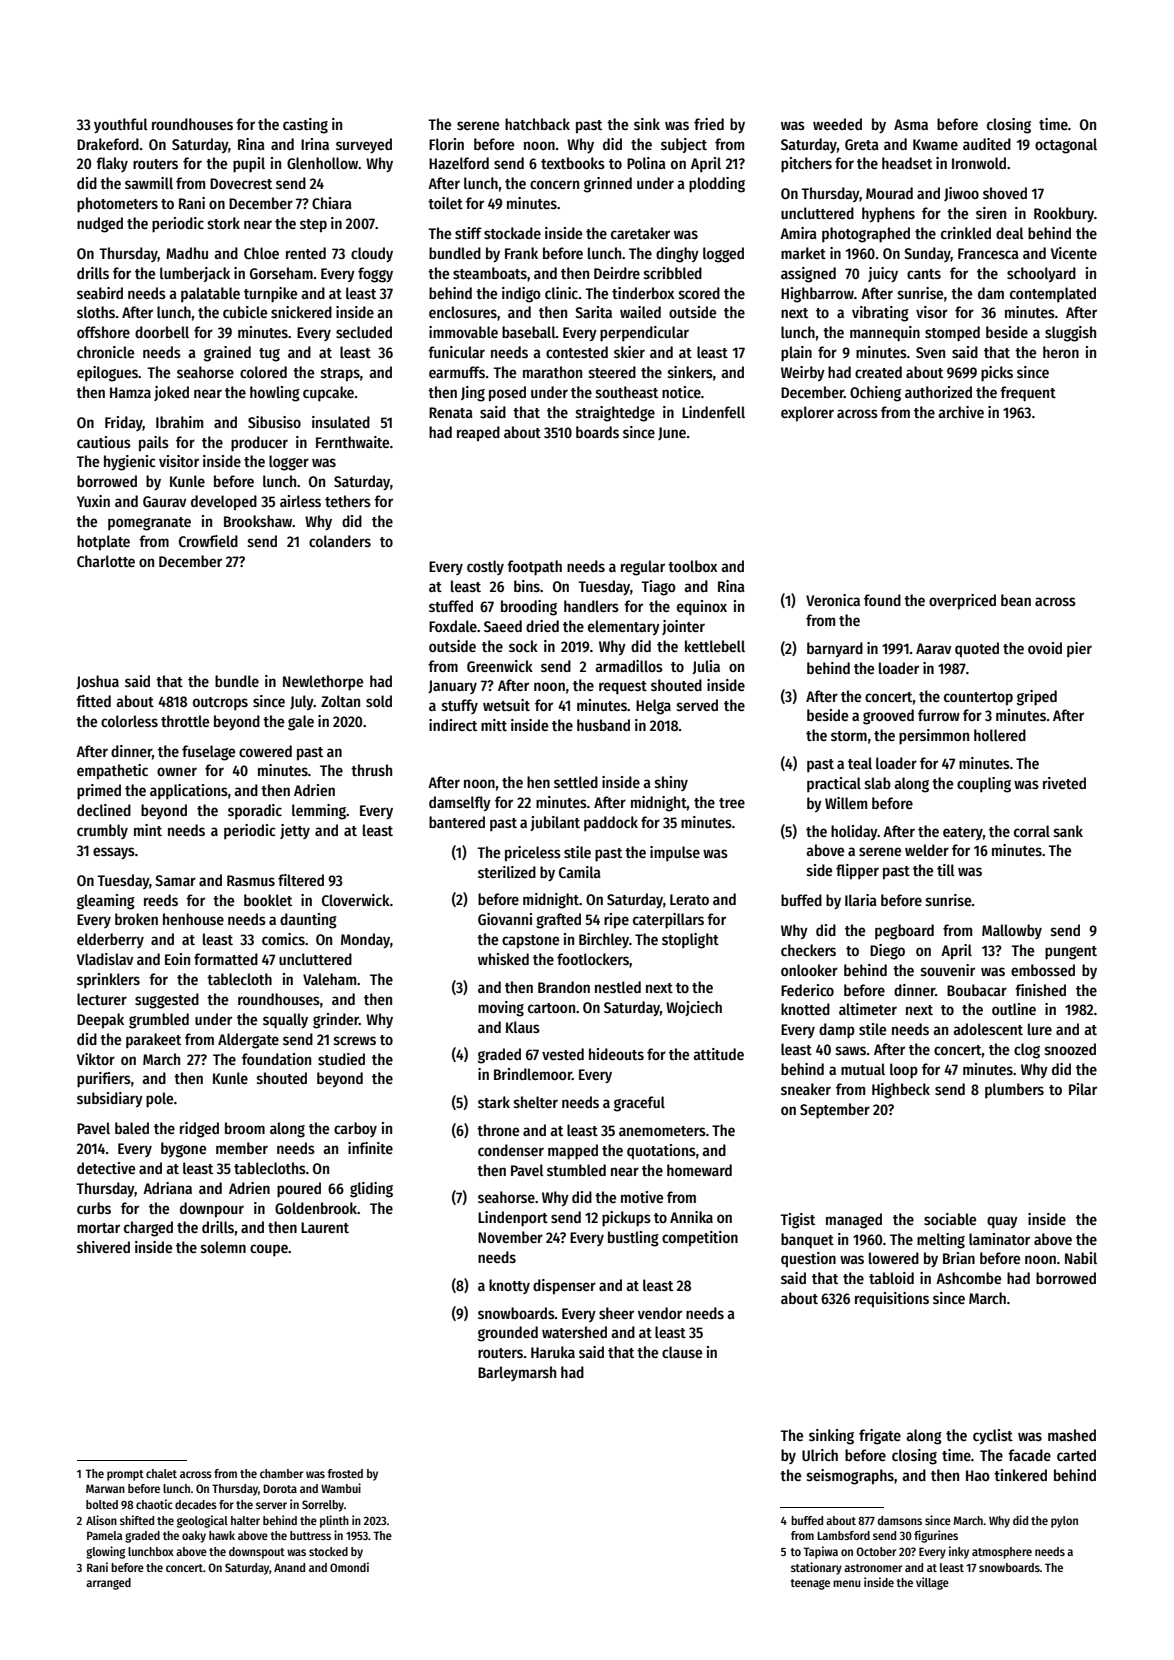  Describe the element at coordinates (715, 646) in the document. I see `kettlebell` at that location.
